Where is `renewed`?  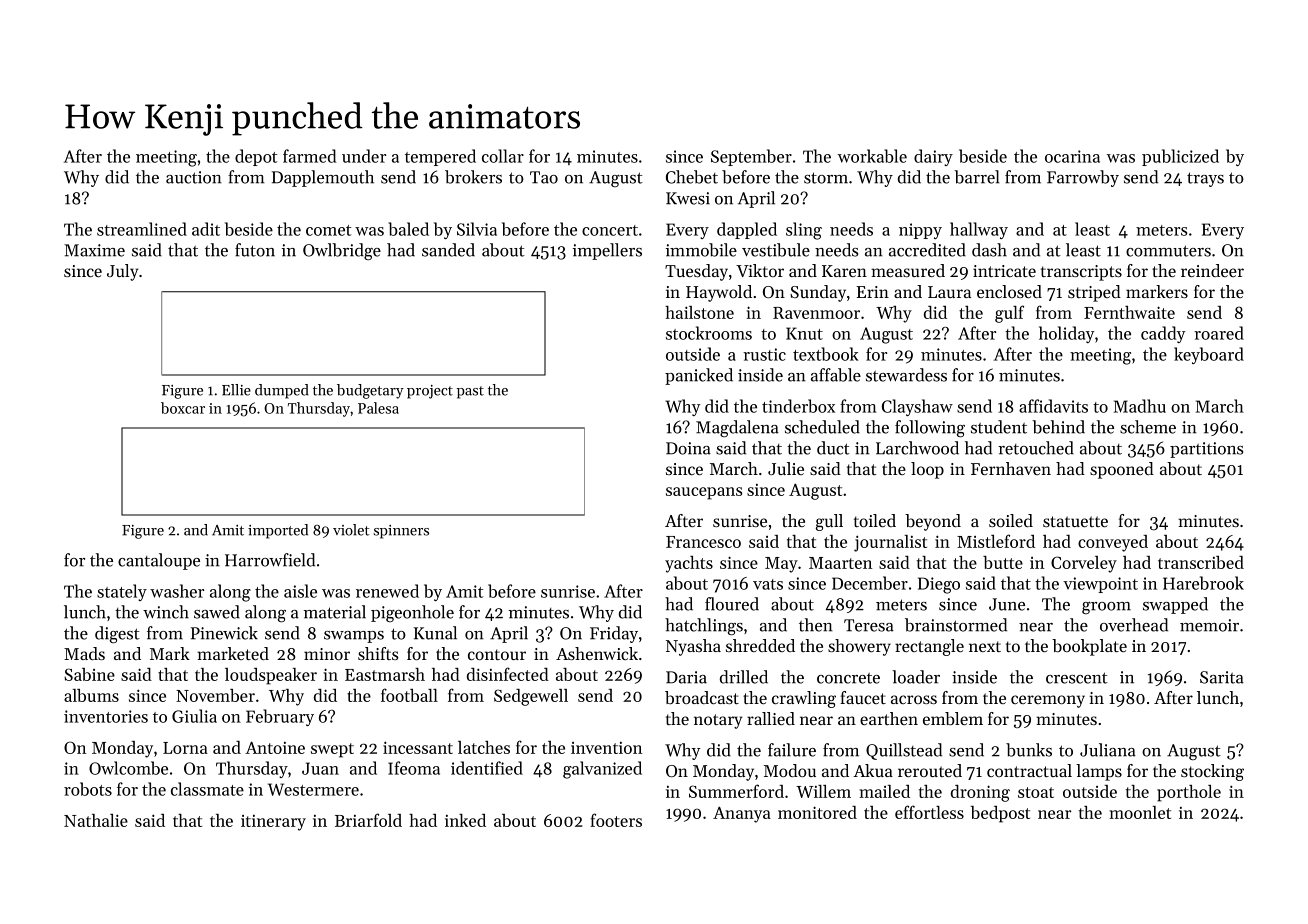 renewed is located at coordinates (387, 591).
